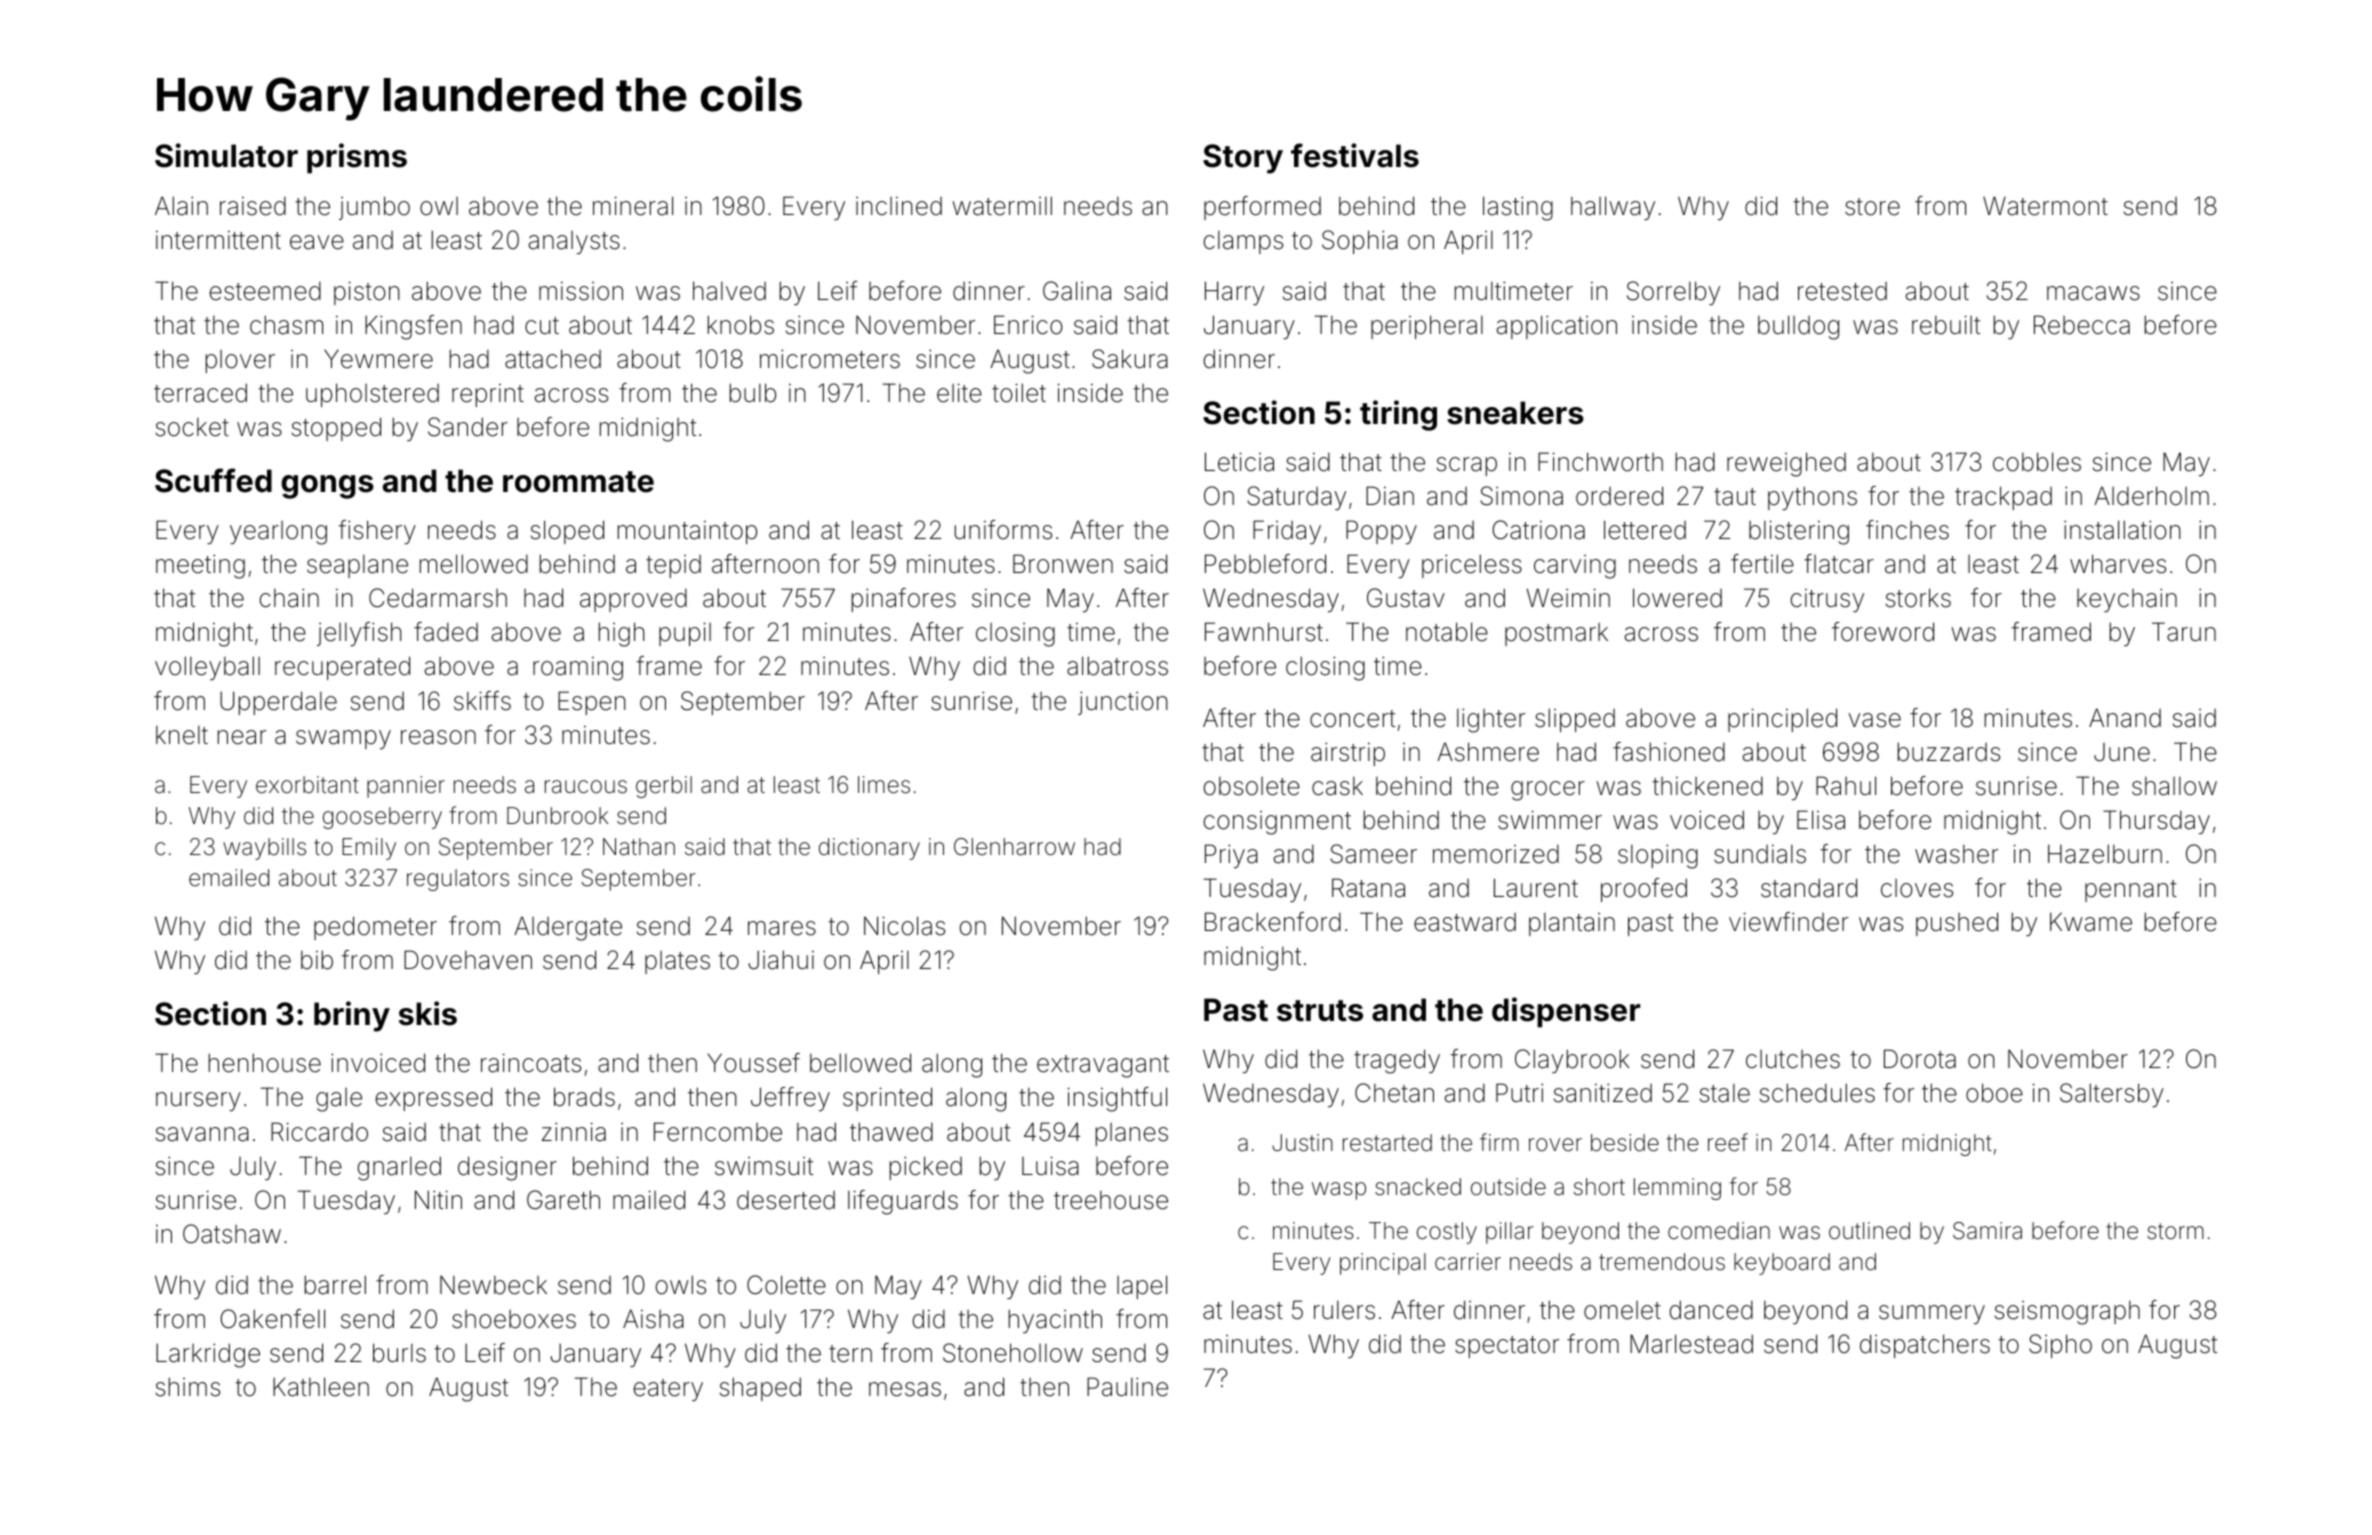  Describe the element at coordinates (2184, 632) in the page. I see `Tarun` at that location.
